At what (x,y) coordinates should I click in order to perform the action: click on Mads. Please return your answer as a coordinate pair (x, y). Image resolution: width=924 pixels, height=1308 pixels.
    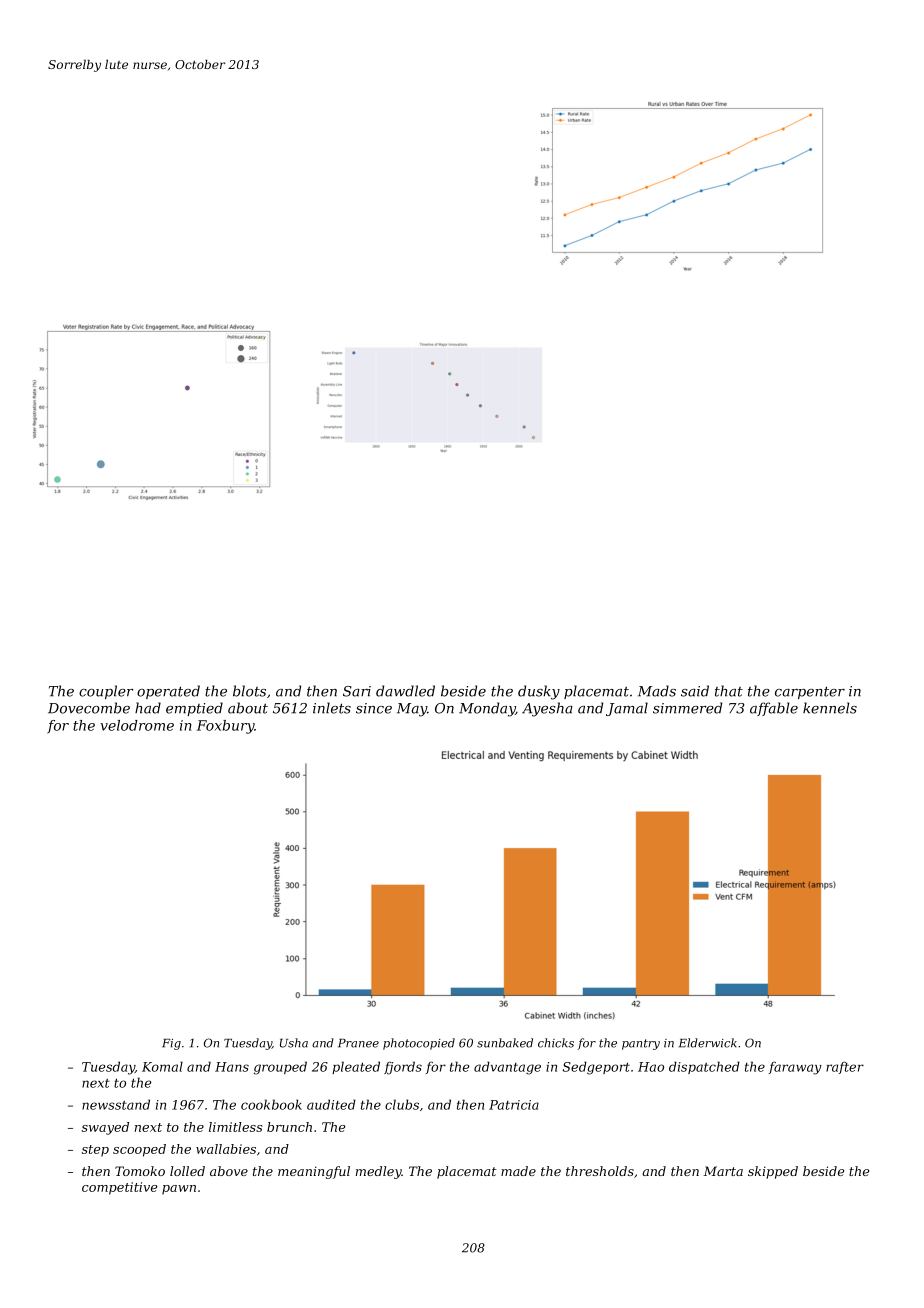
    Looking at the image, I should click on (657, 691).
